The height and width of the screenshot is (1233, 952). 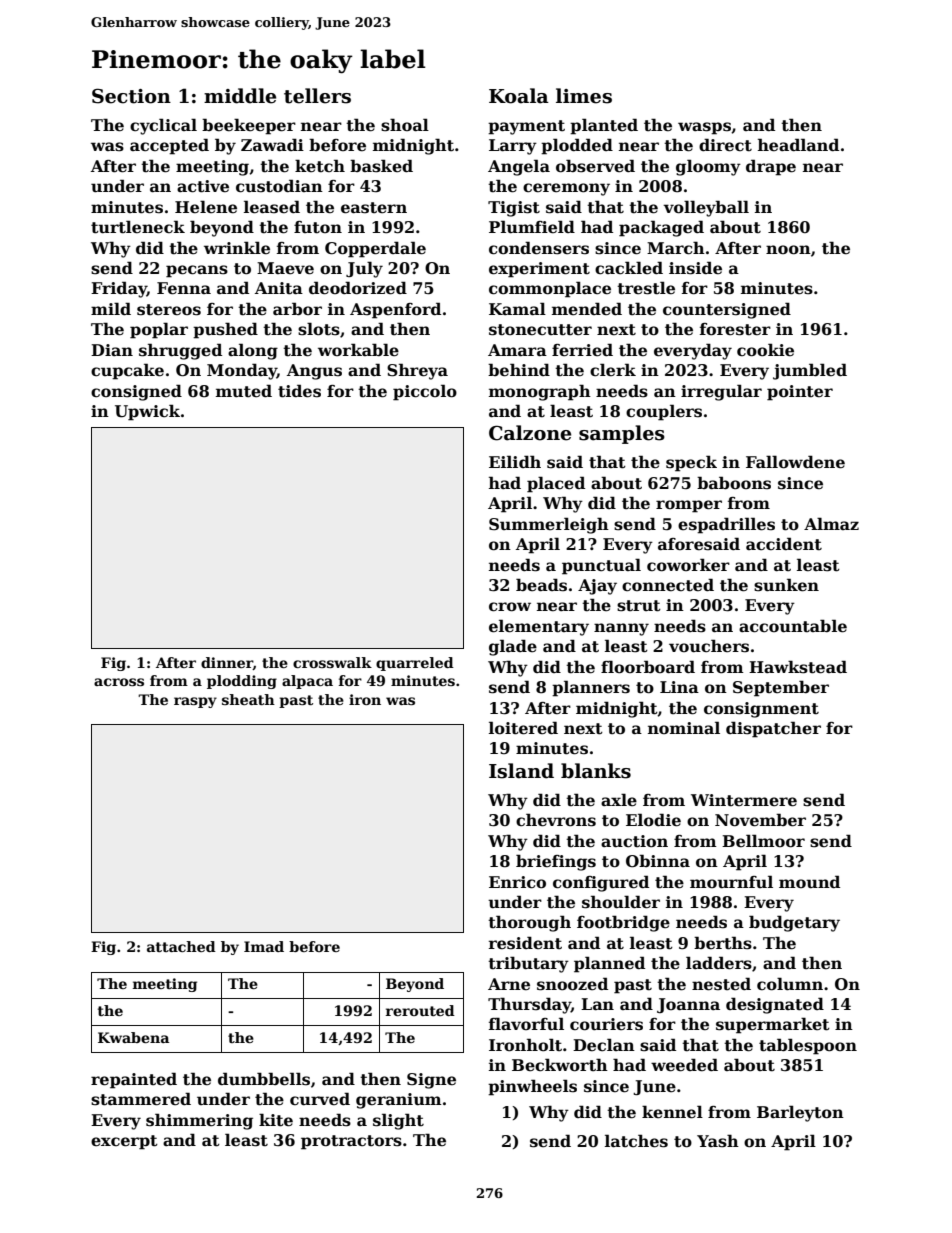 What do you see at coordinates (704, 128) in the screenshot?
I see `wasps` at bounding box center [704, 128].
